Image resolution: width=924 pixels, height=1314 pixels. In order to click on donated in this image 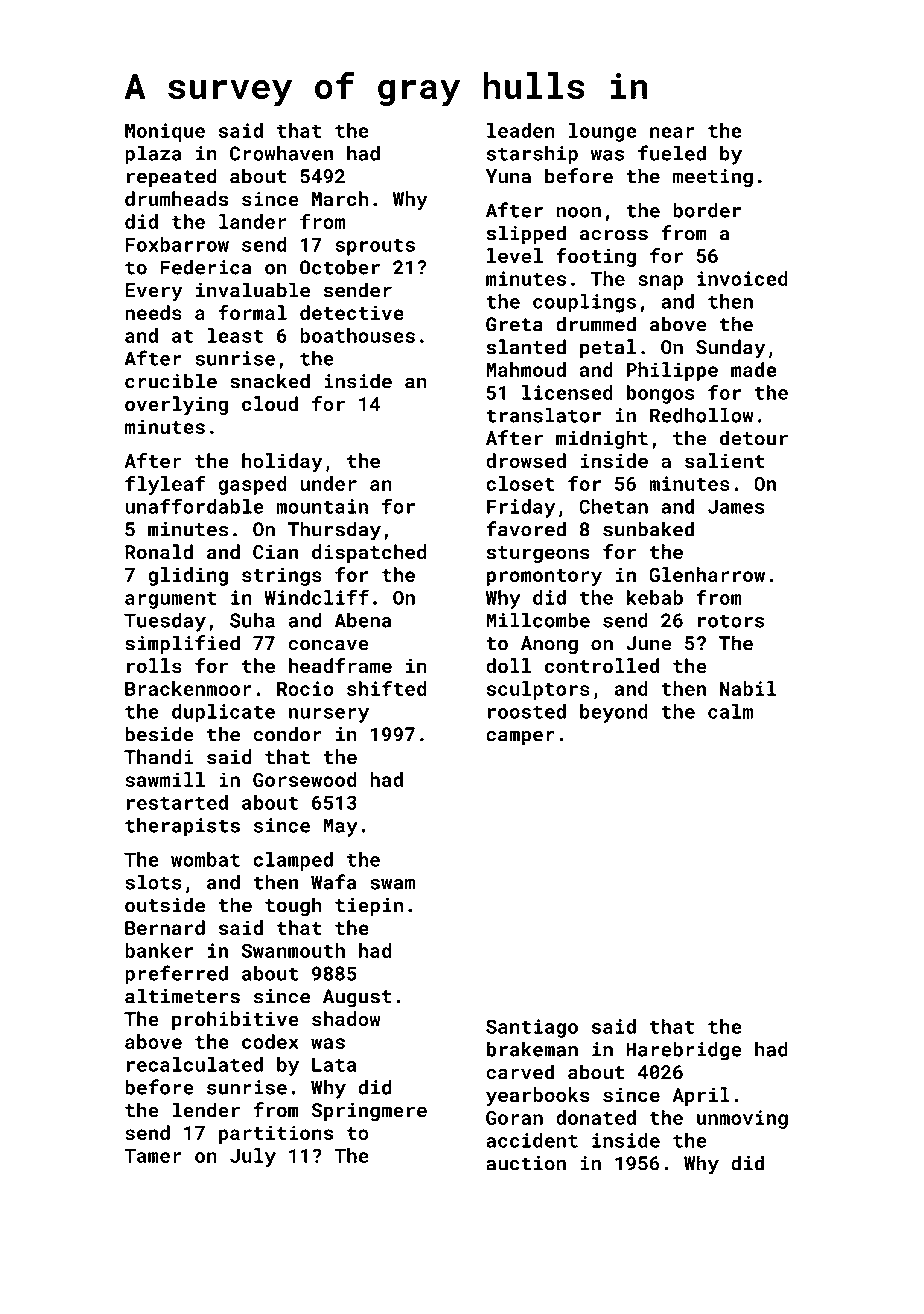, I will do `click(596, 1117)`.
